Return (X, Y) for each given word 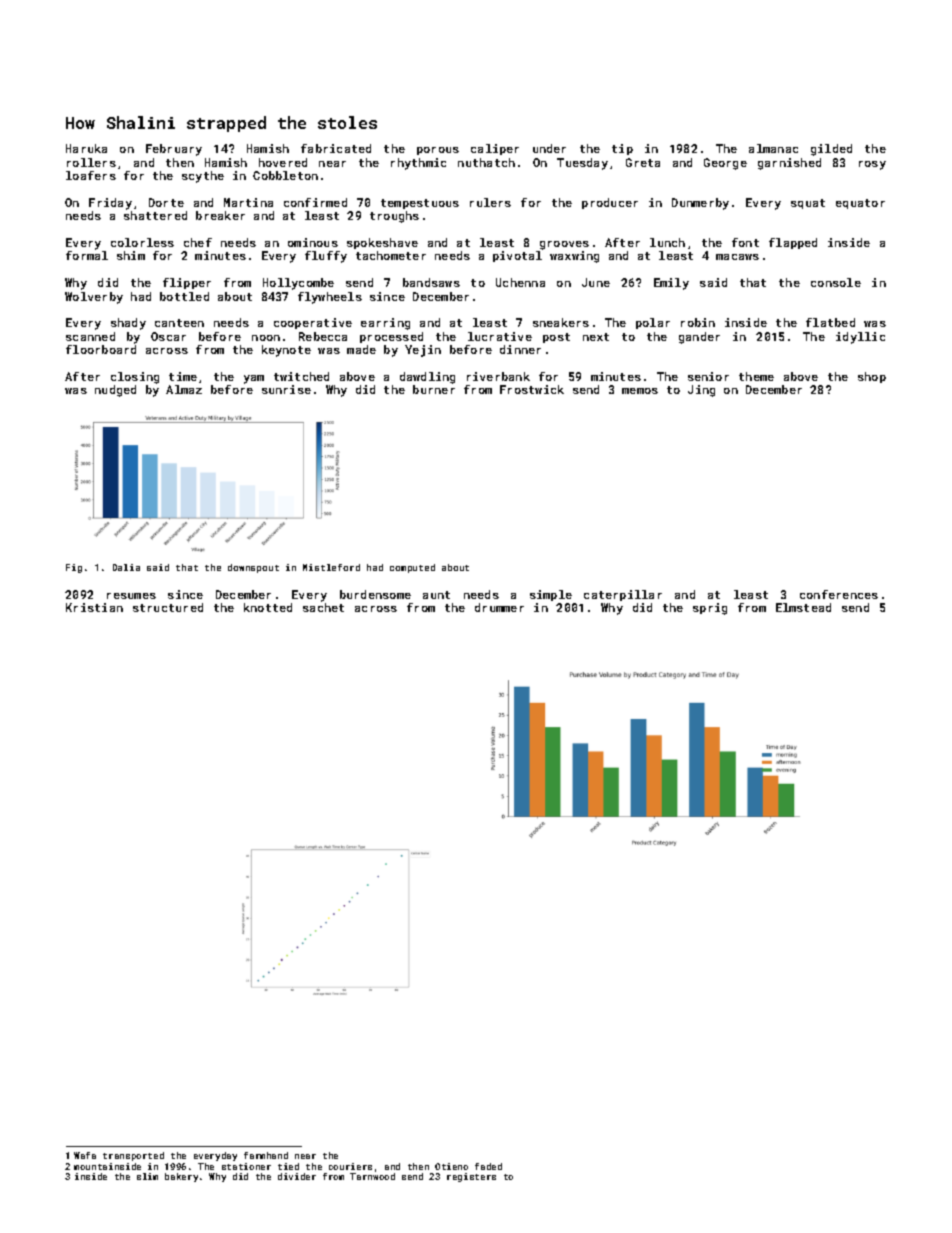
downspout (253, 568)
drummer (499, 607)
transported (133, 1156)
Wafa (85, 1155)
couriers (350, 1166)
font (745, 242)
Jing (701, 391)
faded (488, 1166)
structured (168, 607)
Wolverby (94, 298)
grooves (564, 245)
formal (87, 255)
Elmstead (803, 607)
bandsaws (431, 282)
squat (808, 204)
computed (412, 568)
